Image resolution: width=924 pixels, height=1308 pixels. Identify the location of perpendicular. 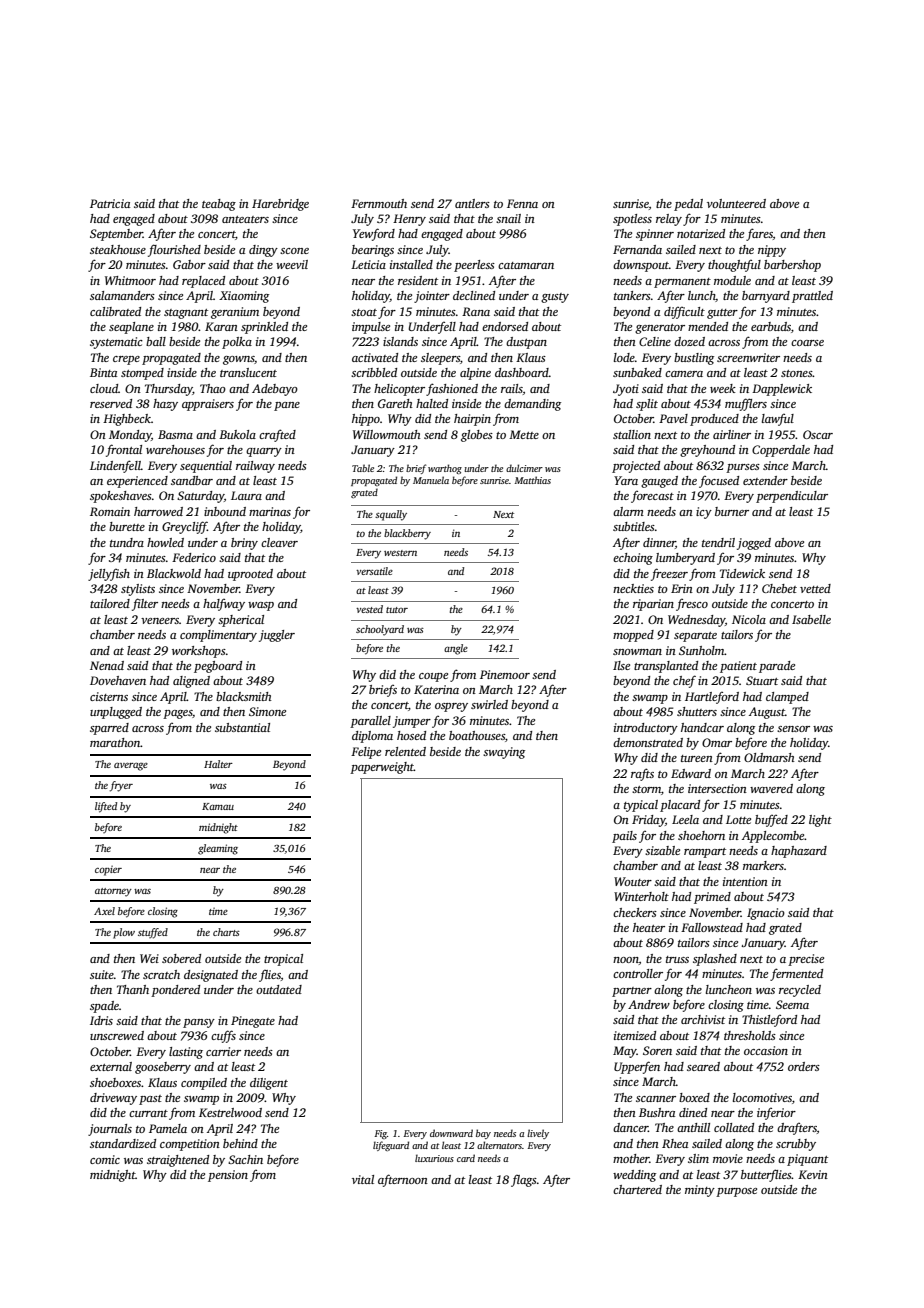
(792, 497).
